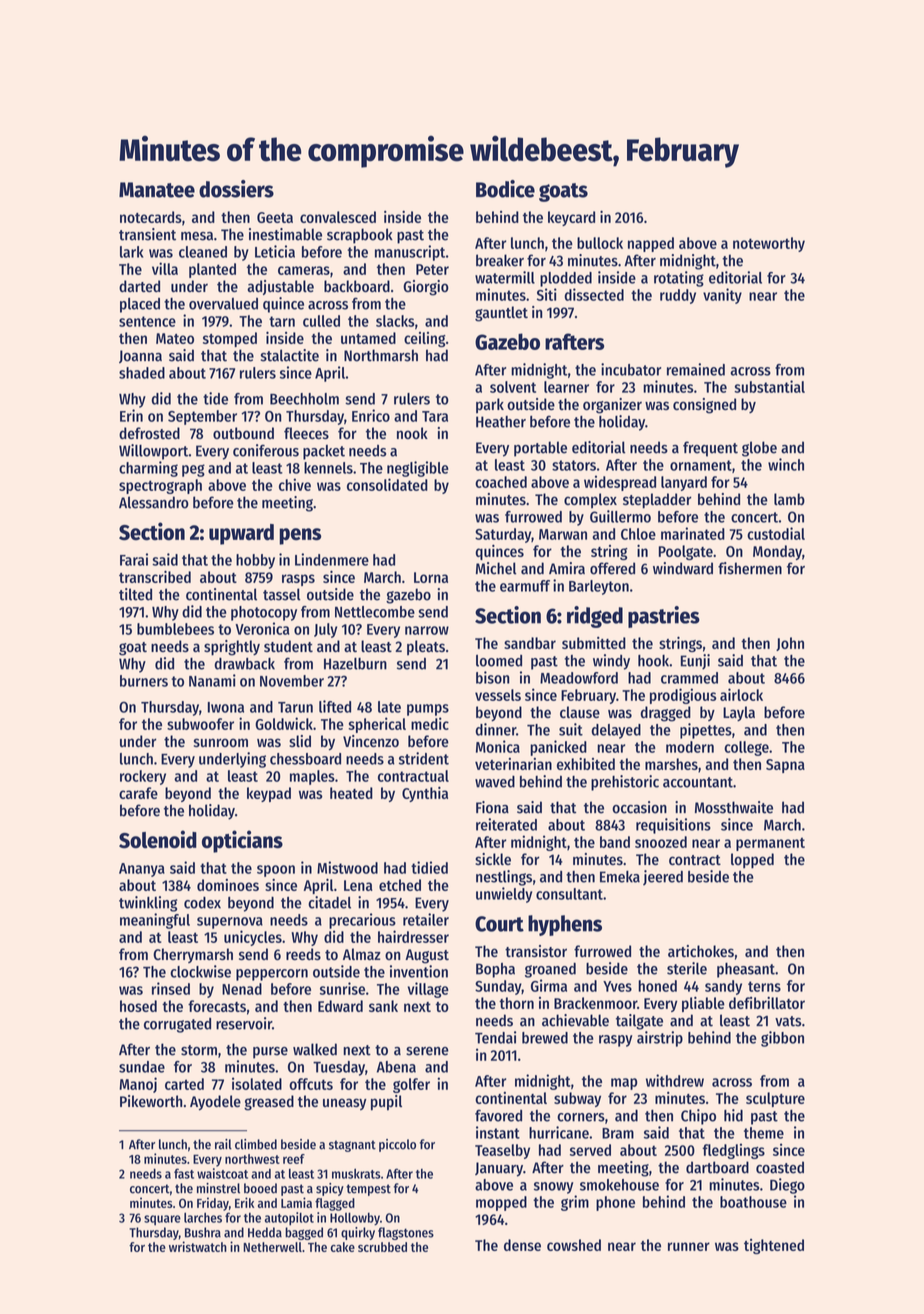  What do you see at coordinates (594, 643) in the screenshot?
I see `submitted` at bounding box center [594, 643].
